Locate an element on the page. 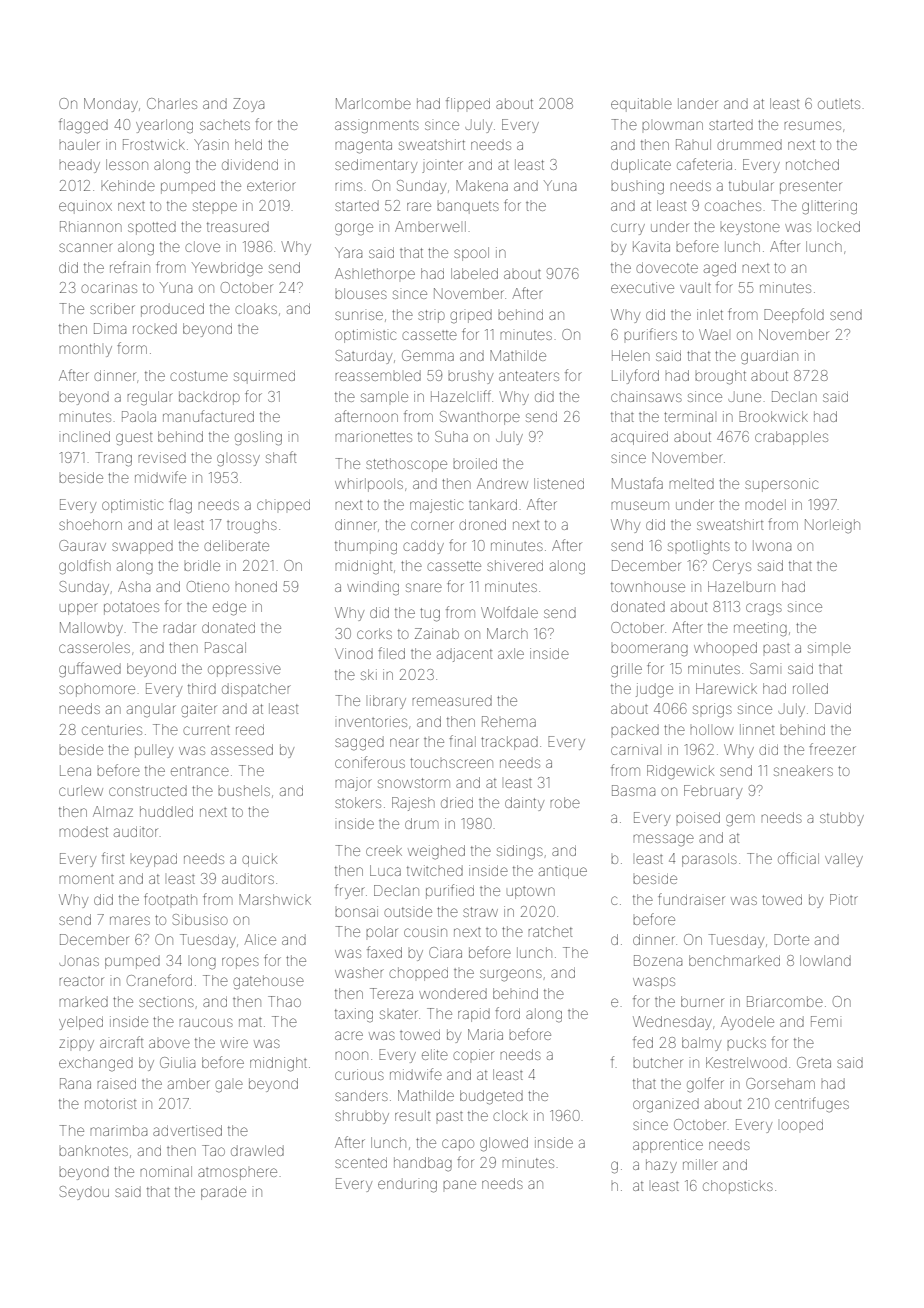 The width and height of the document is (924, 1308). Makena is located at coordinates (482, 185).
